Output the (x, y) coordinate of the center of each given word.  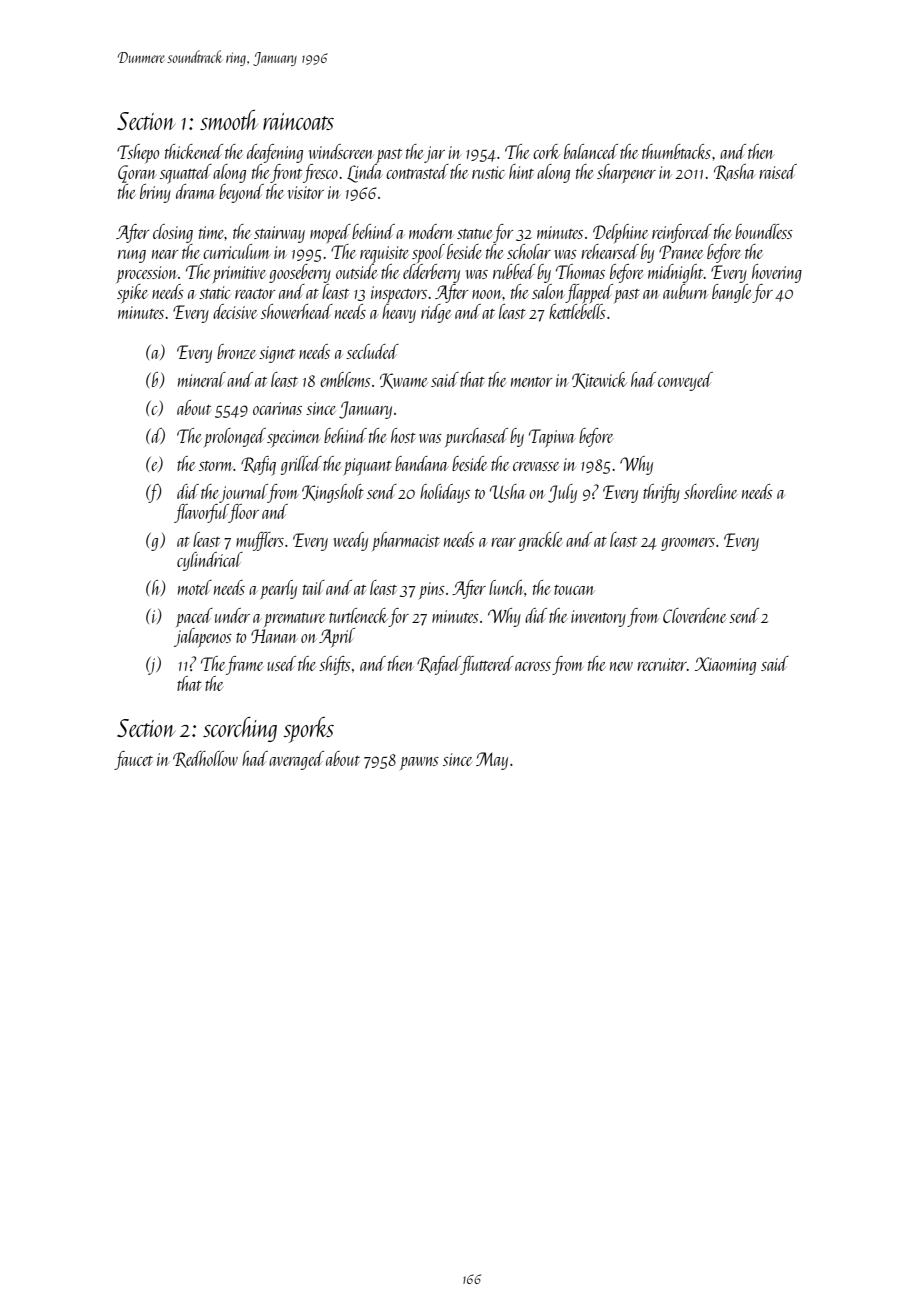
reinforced (682, 233)
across (533, 666)
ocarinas (277, 408)
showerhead (297, 311)
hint (521, 171)
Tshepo (138, 153)
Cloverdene (694, 615)
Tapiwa (552, 438)
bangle (732, 293)
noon (487, 294)
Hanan (273, 636)
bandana (422, 463)
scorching (240, 729)
